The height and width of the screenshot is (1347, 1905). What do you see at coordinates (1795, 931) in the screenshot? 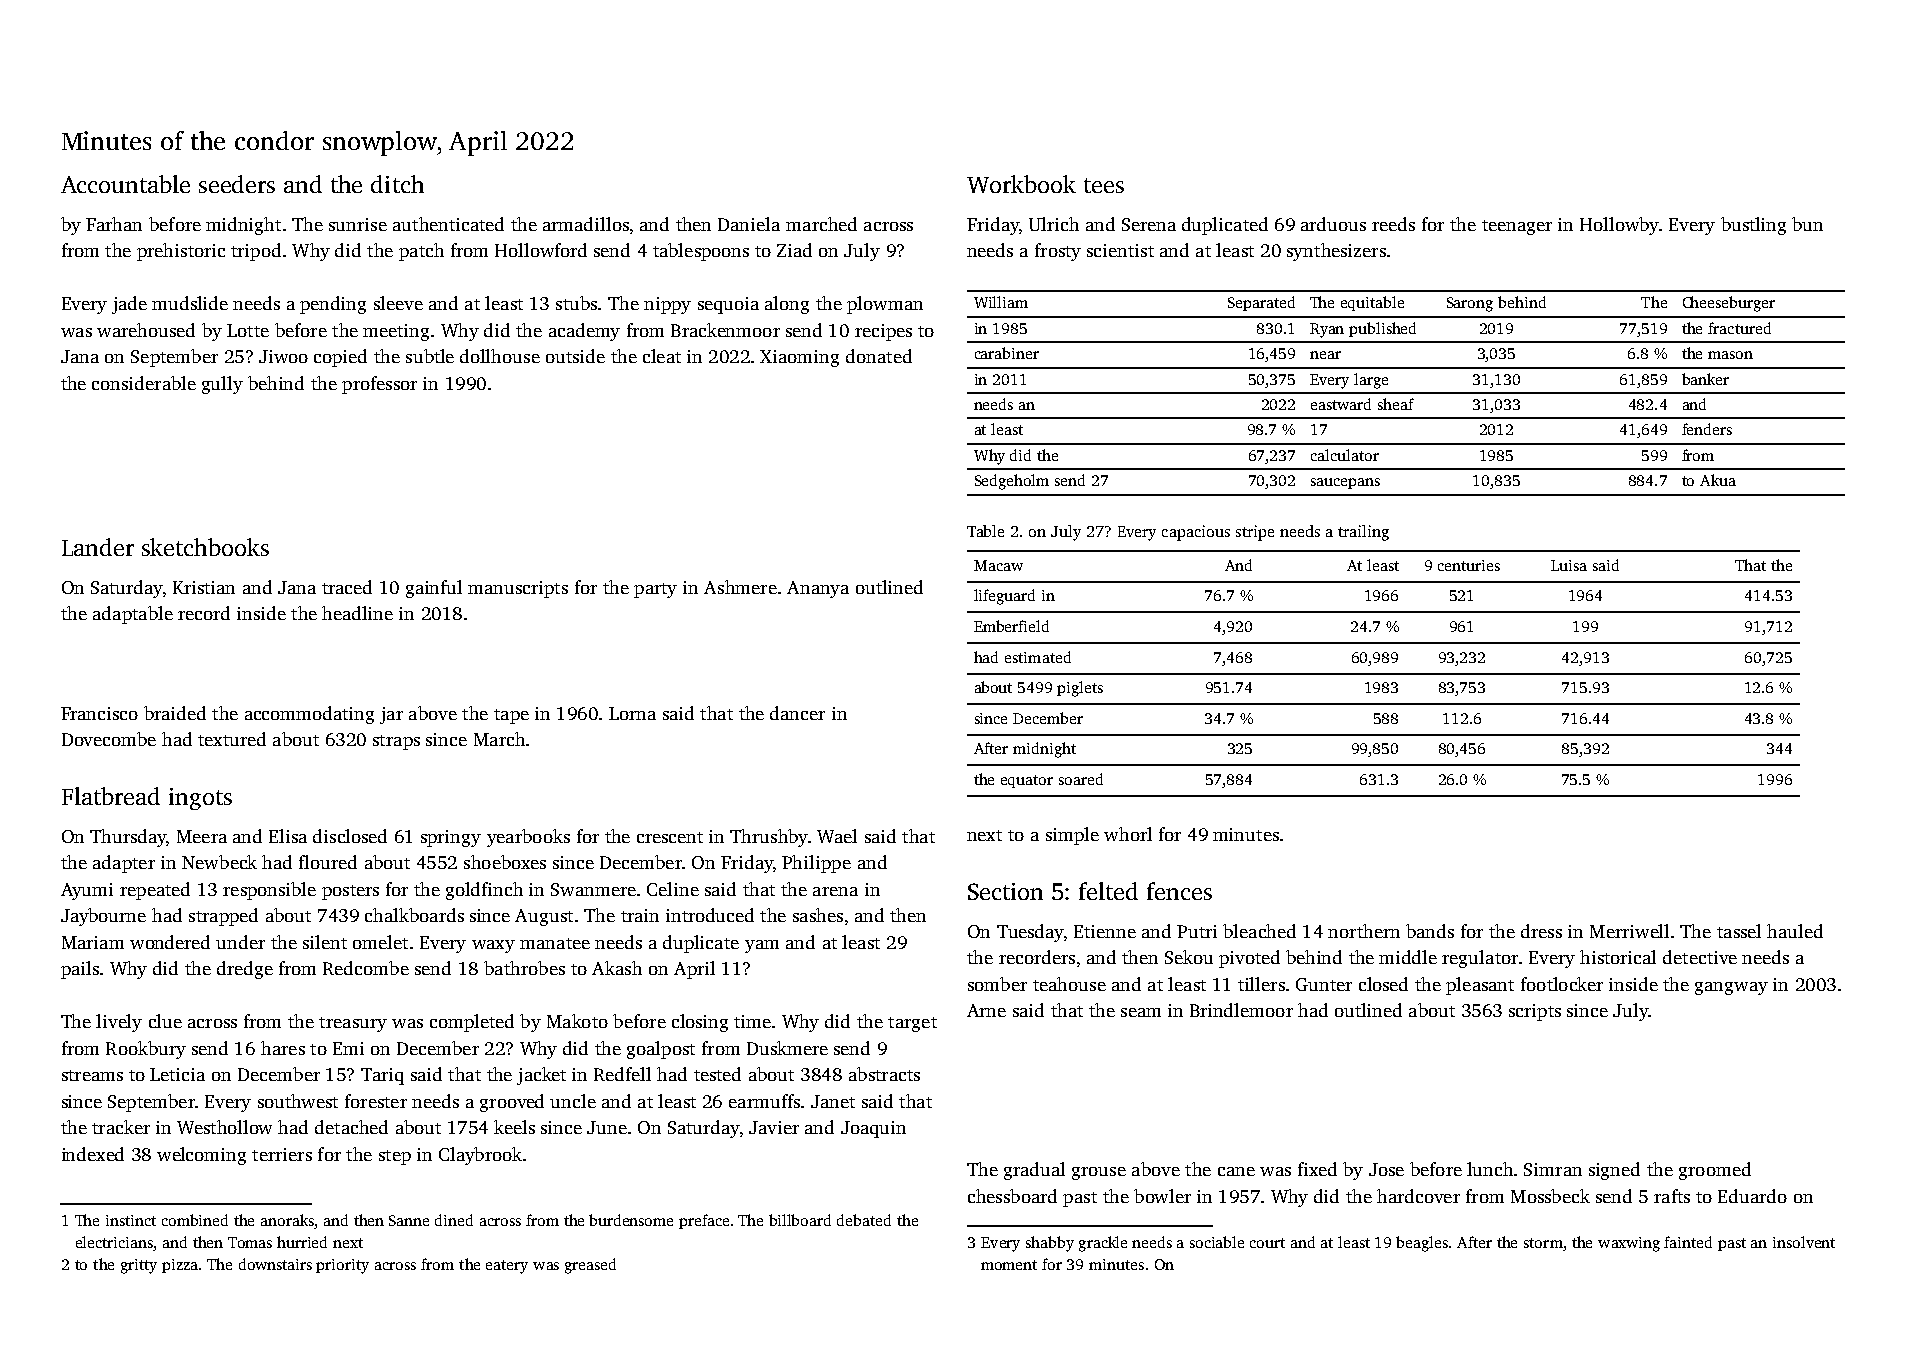
I see `hauled` at bounding box center [1795, 931].
